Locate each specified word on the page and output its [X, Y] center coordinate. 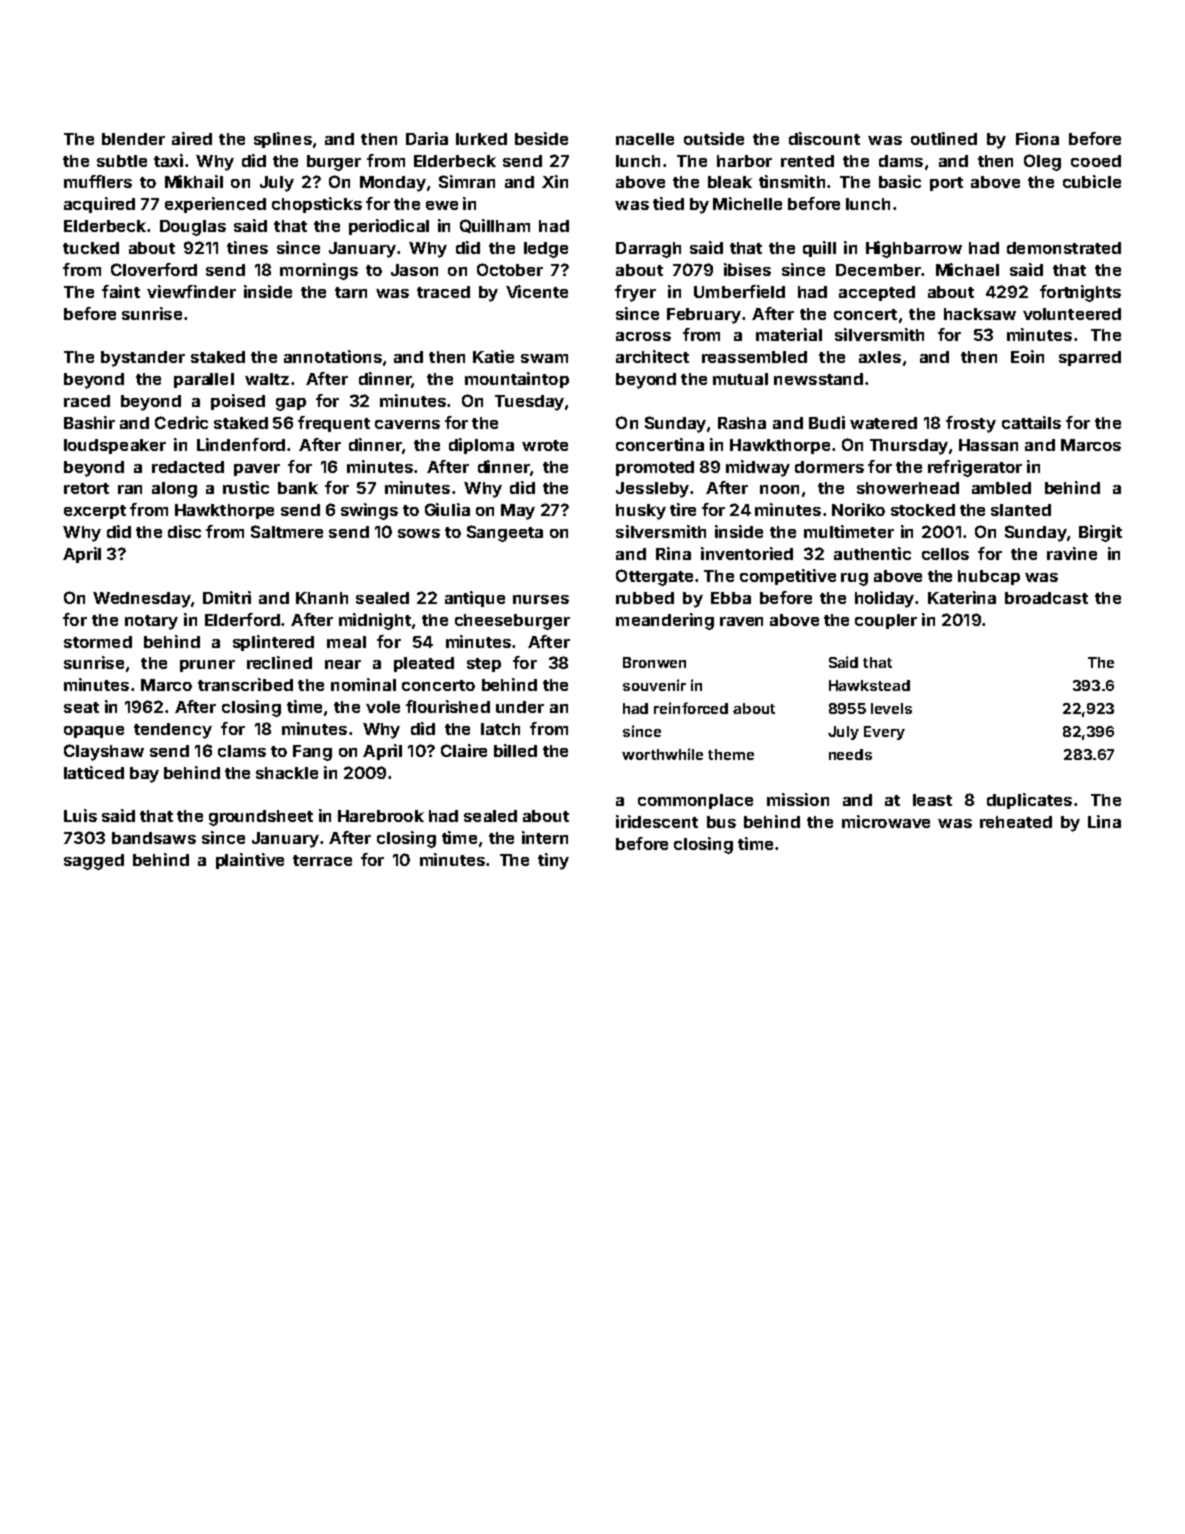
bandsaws [154, 838]
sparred [1090, 358]
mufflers [98, 181]
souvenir [654, 685]
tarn [351, 292]
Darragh [648, 250]
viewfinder [191, 291]
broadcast [1046, 598]
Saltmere [287, 531]
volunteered [1072, 314]
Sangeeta [505, 533]
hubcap [989, 577]
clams [242, 751]
